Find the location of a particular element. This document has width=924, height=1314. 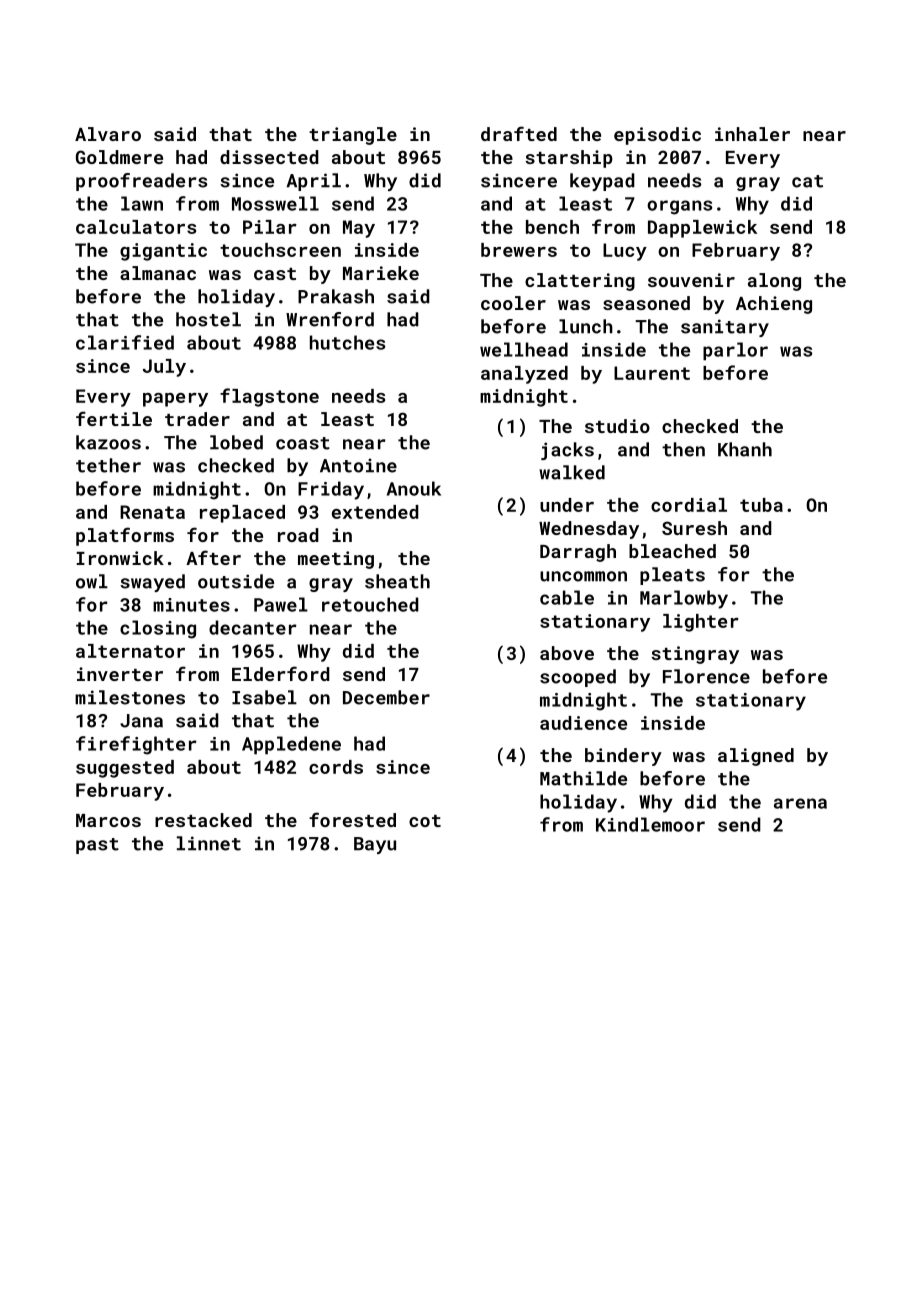

tuba is located at coordinates (761, 505).
